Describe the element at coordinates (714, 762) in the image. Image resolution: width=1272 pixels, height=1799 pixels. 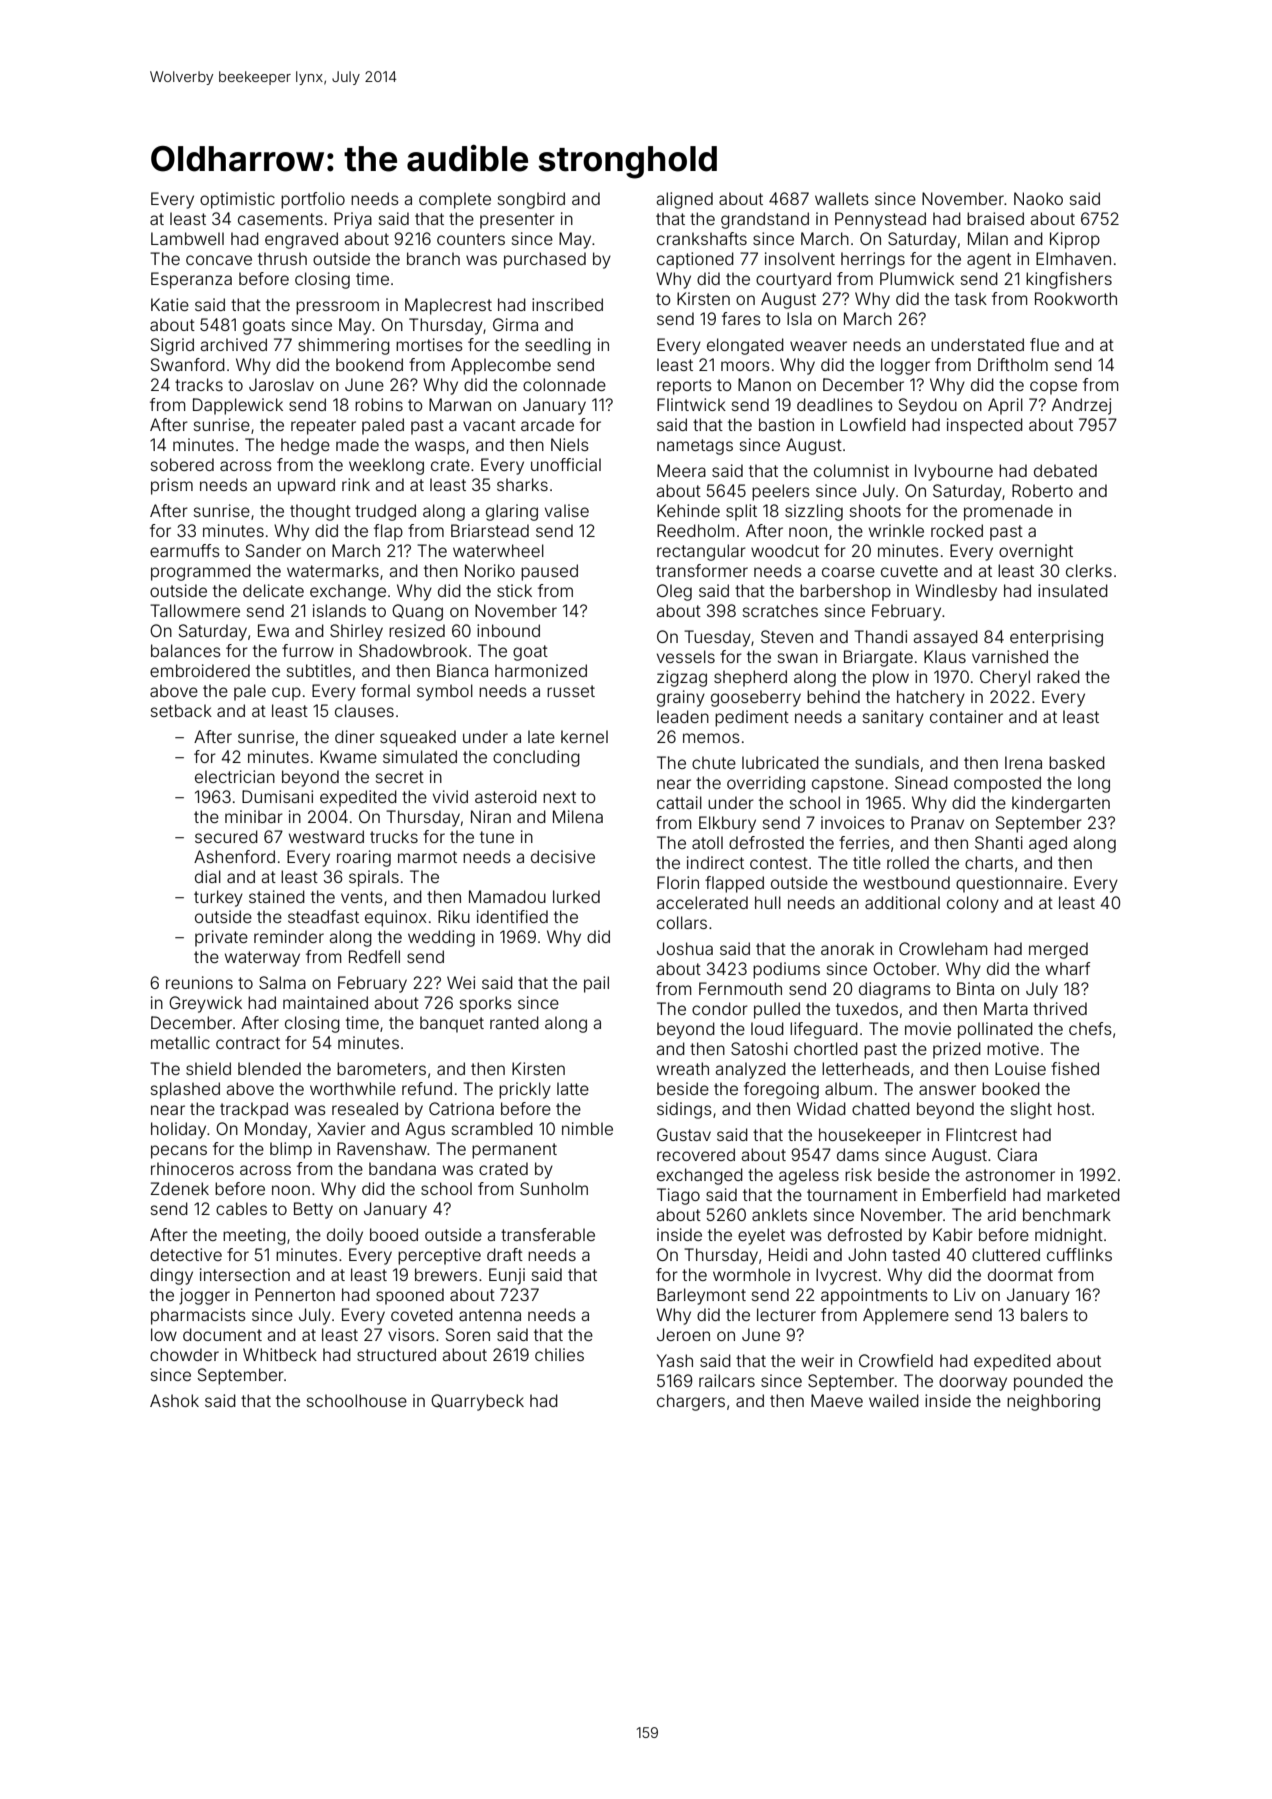
I see `chute` at that location.
